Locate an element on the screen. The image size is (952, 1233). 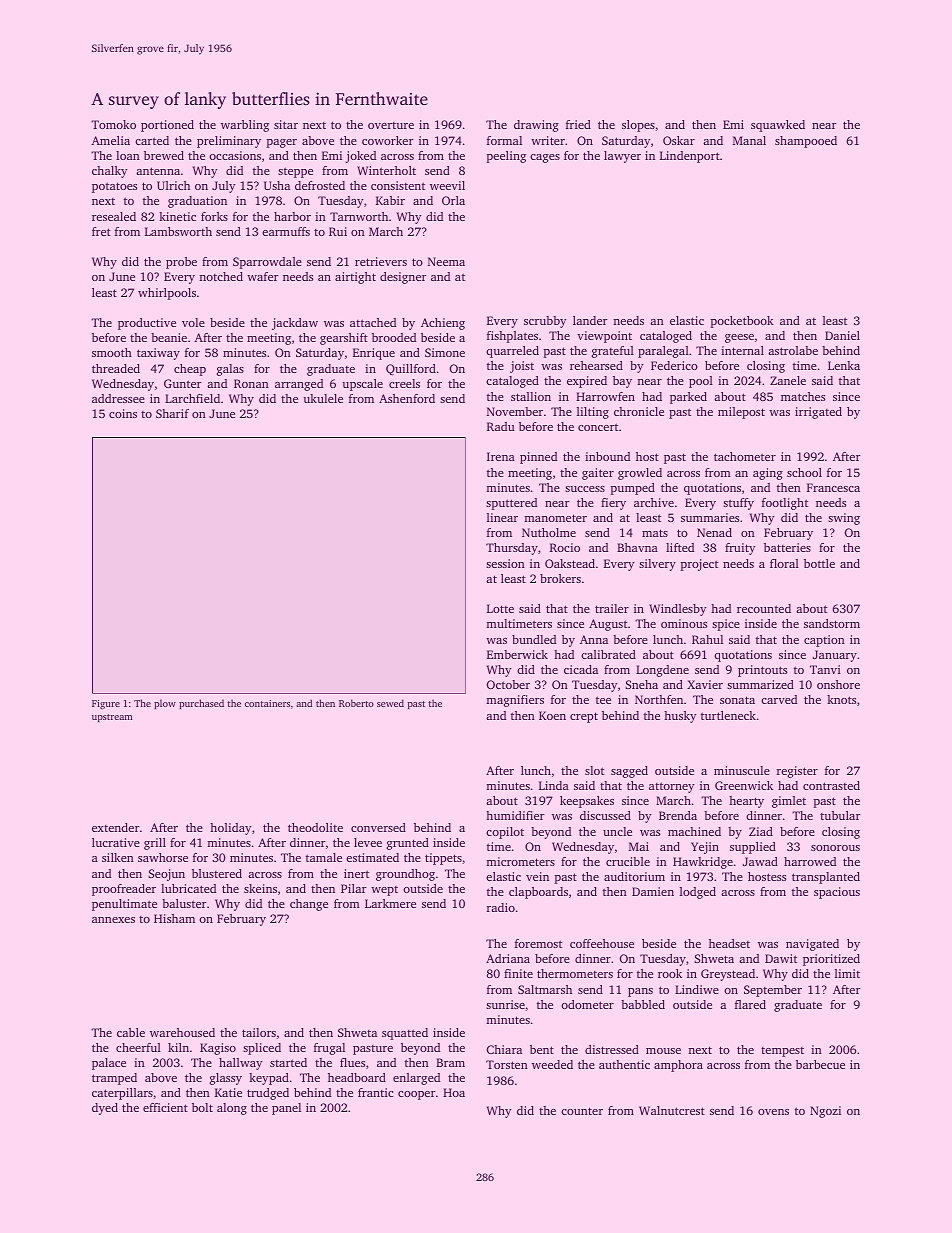
Enrique is located at coordinates (374, 354).
